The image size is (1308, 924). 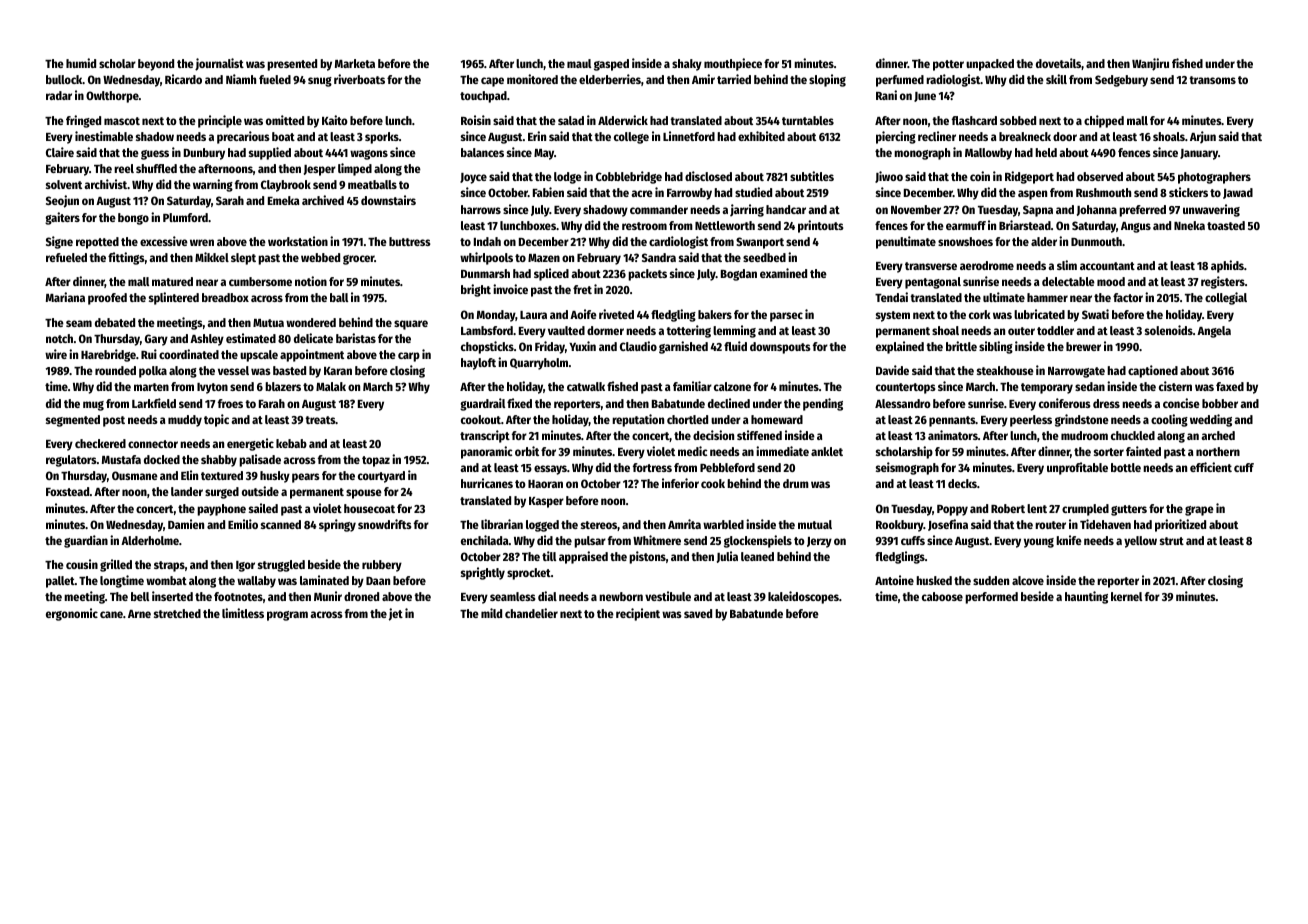 I want to click on fixed, so click(x=519, y=403).
